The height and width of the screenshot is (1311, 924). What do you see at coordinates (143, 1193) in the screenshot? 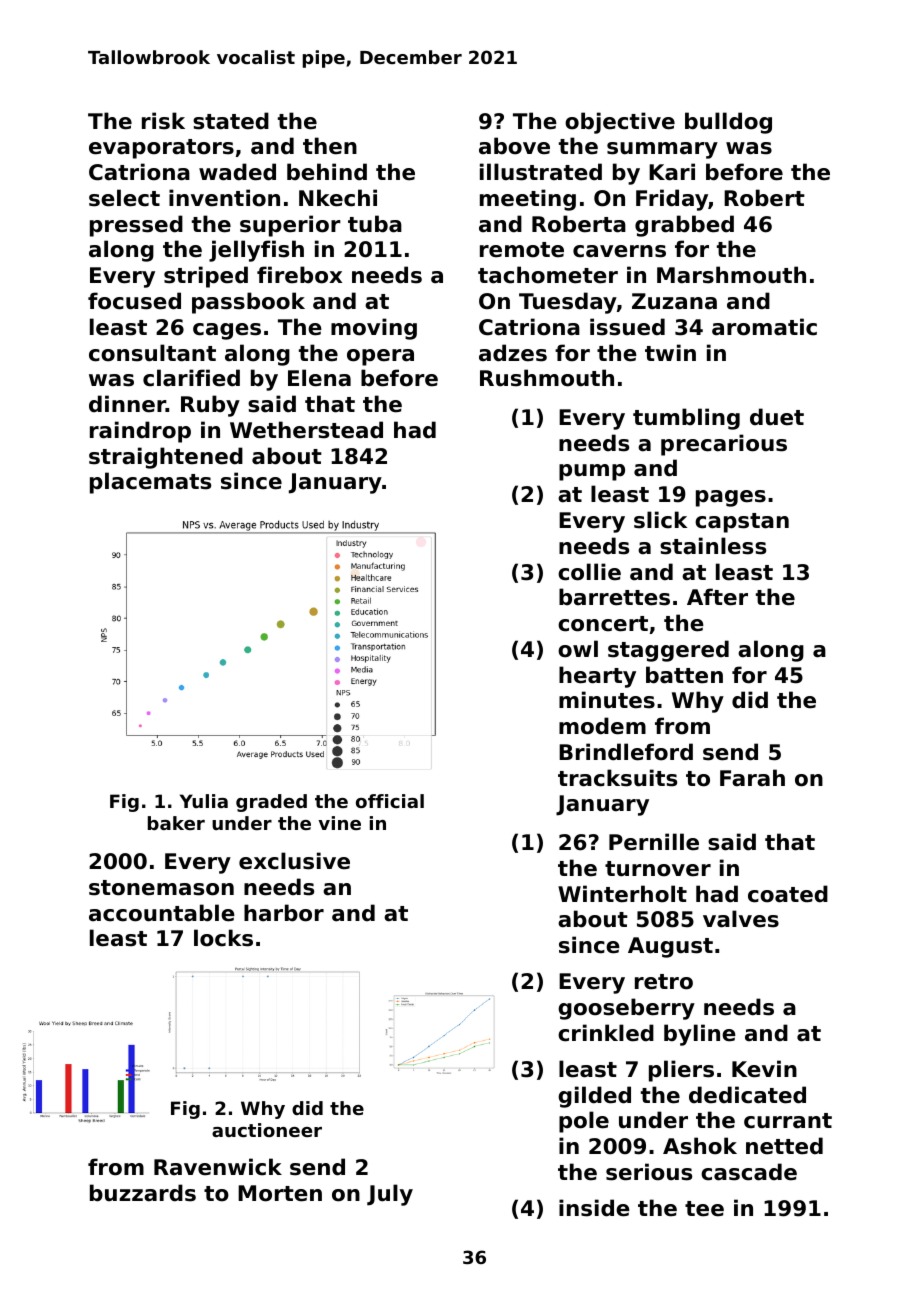
I see `buzzards` at bounding box center [143, 1193].
